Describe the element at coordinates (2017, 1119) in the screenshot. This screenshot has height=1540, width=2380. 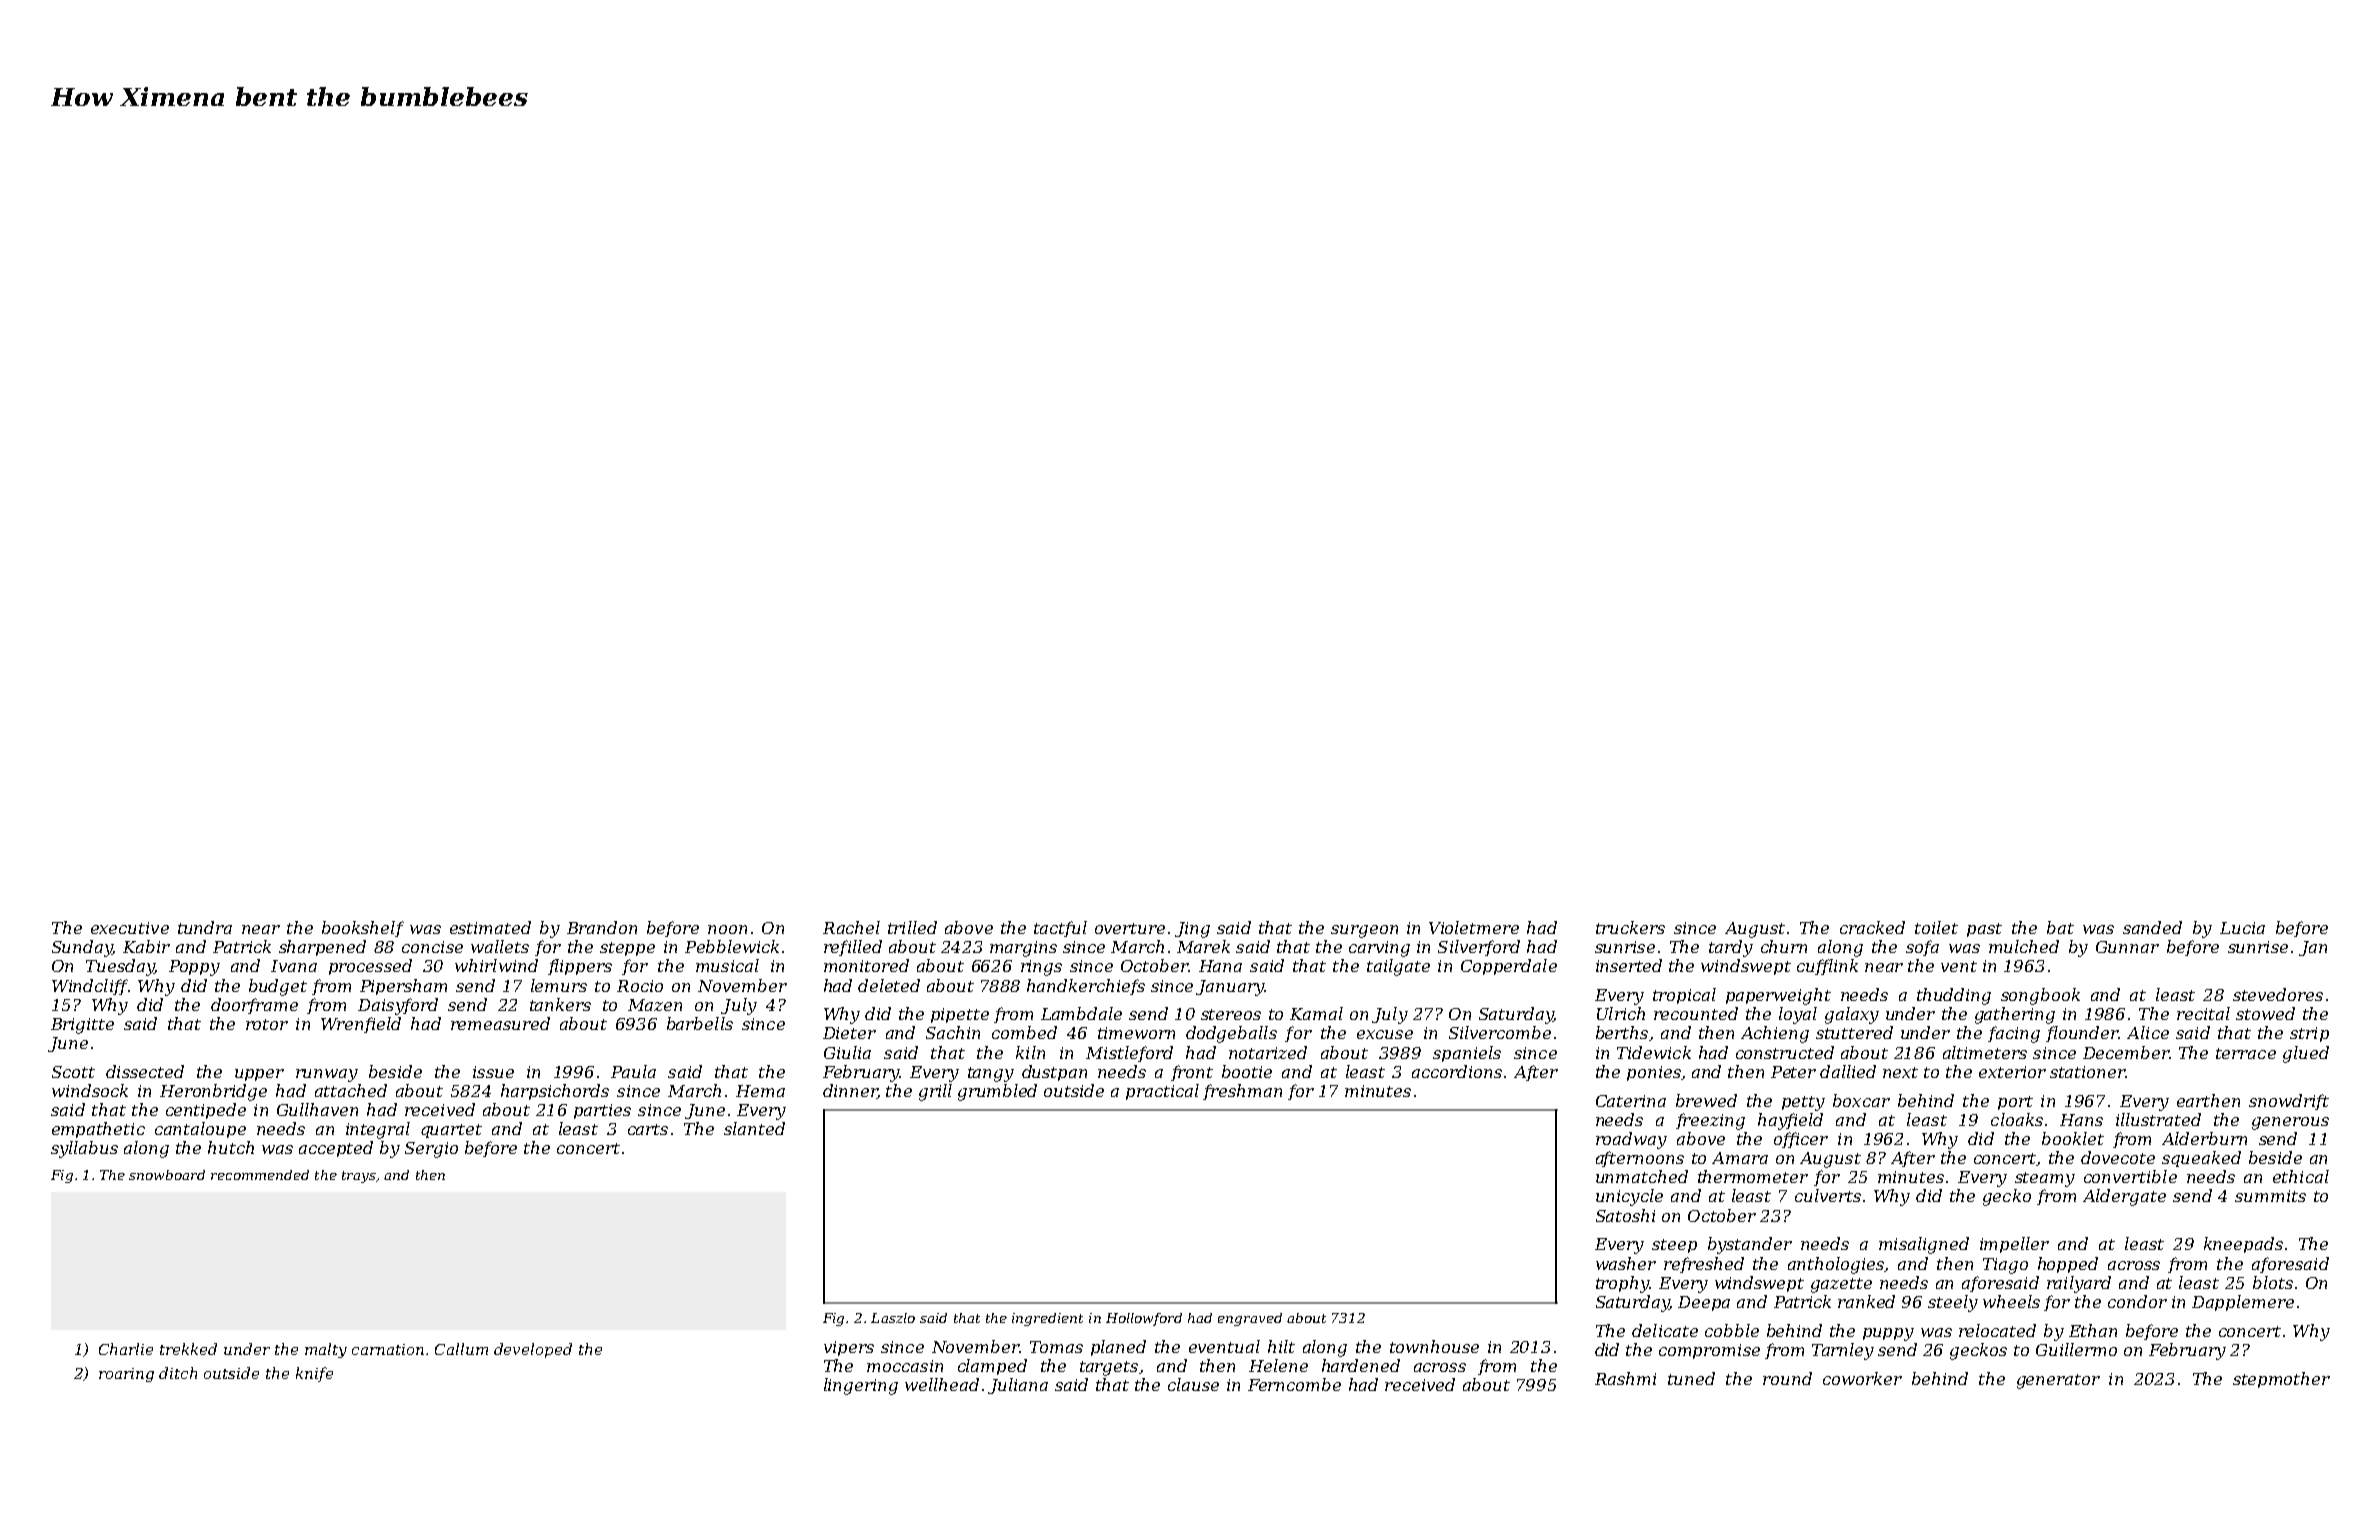
I see `cloaks` at that location.
